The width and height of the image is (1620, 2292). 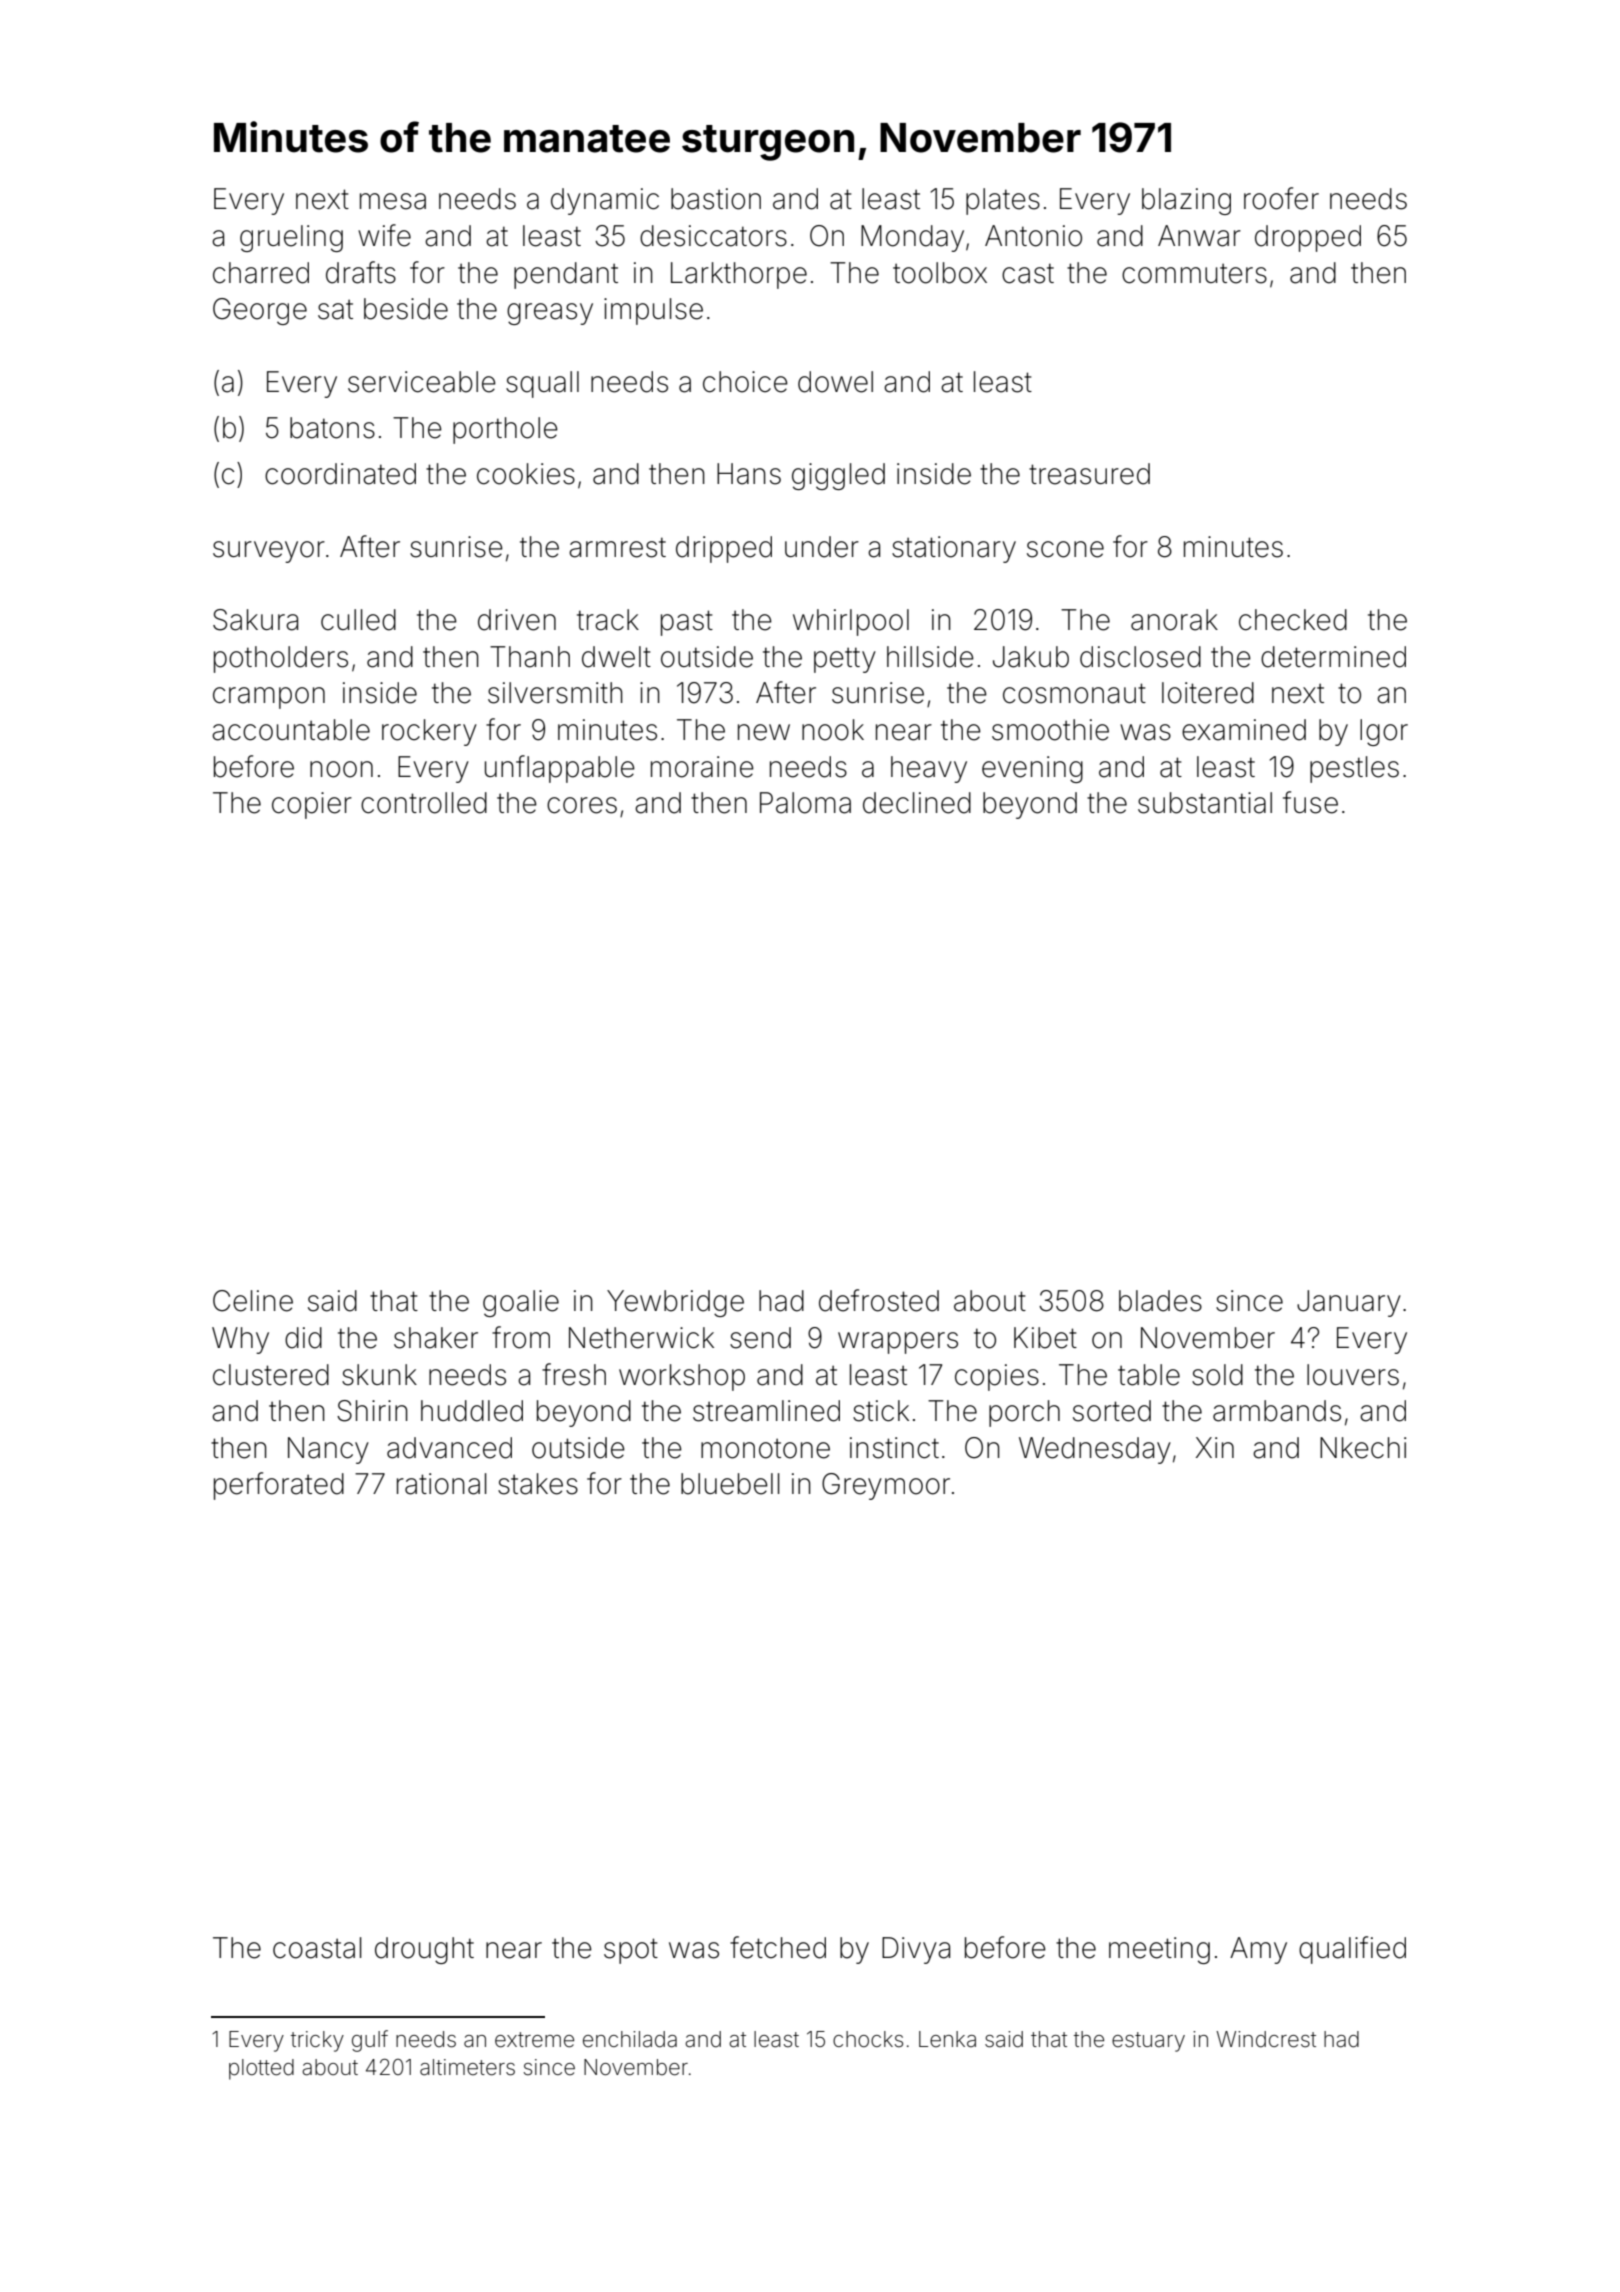 I want to click on Wednesday, so click(x=1095, y=1450).
